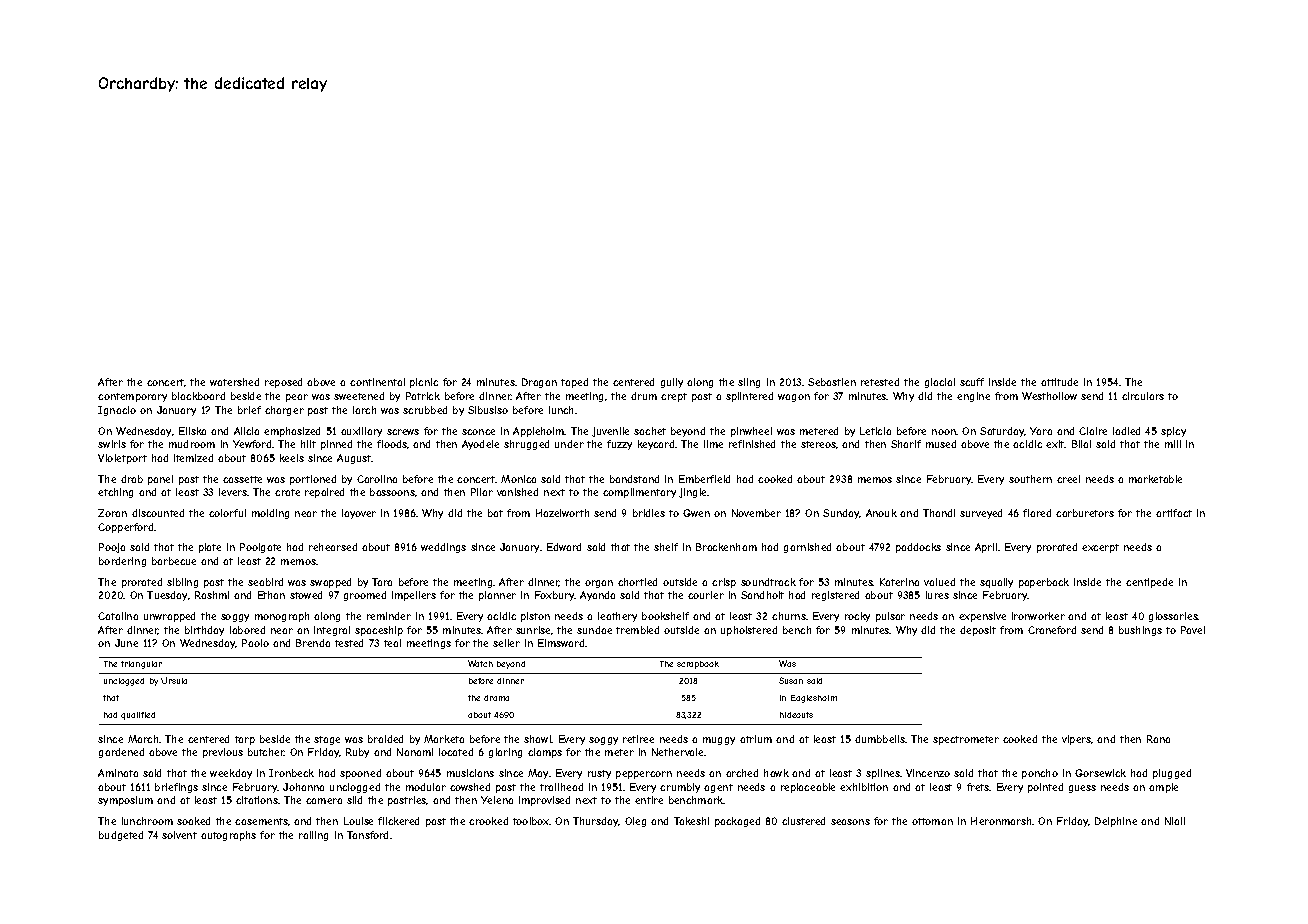 Image resolution: width=1308 pixels, height=924 pixels. What do you see at coordinates (125, 801) in the image?
I see `symposium` at bounding box center [125, 801].
